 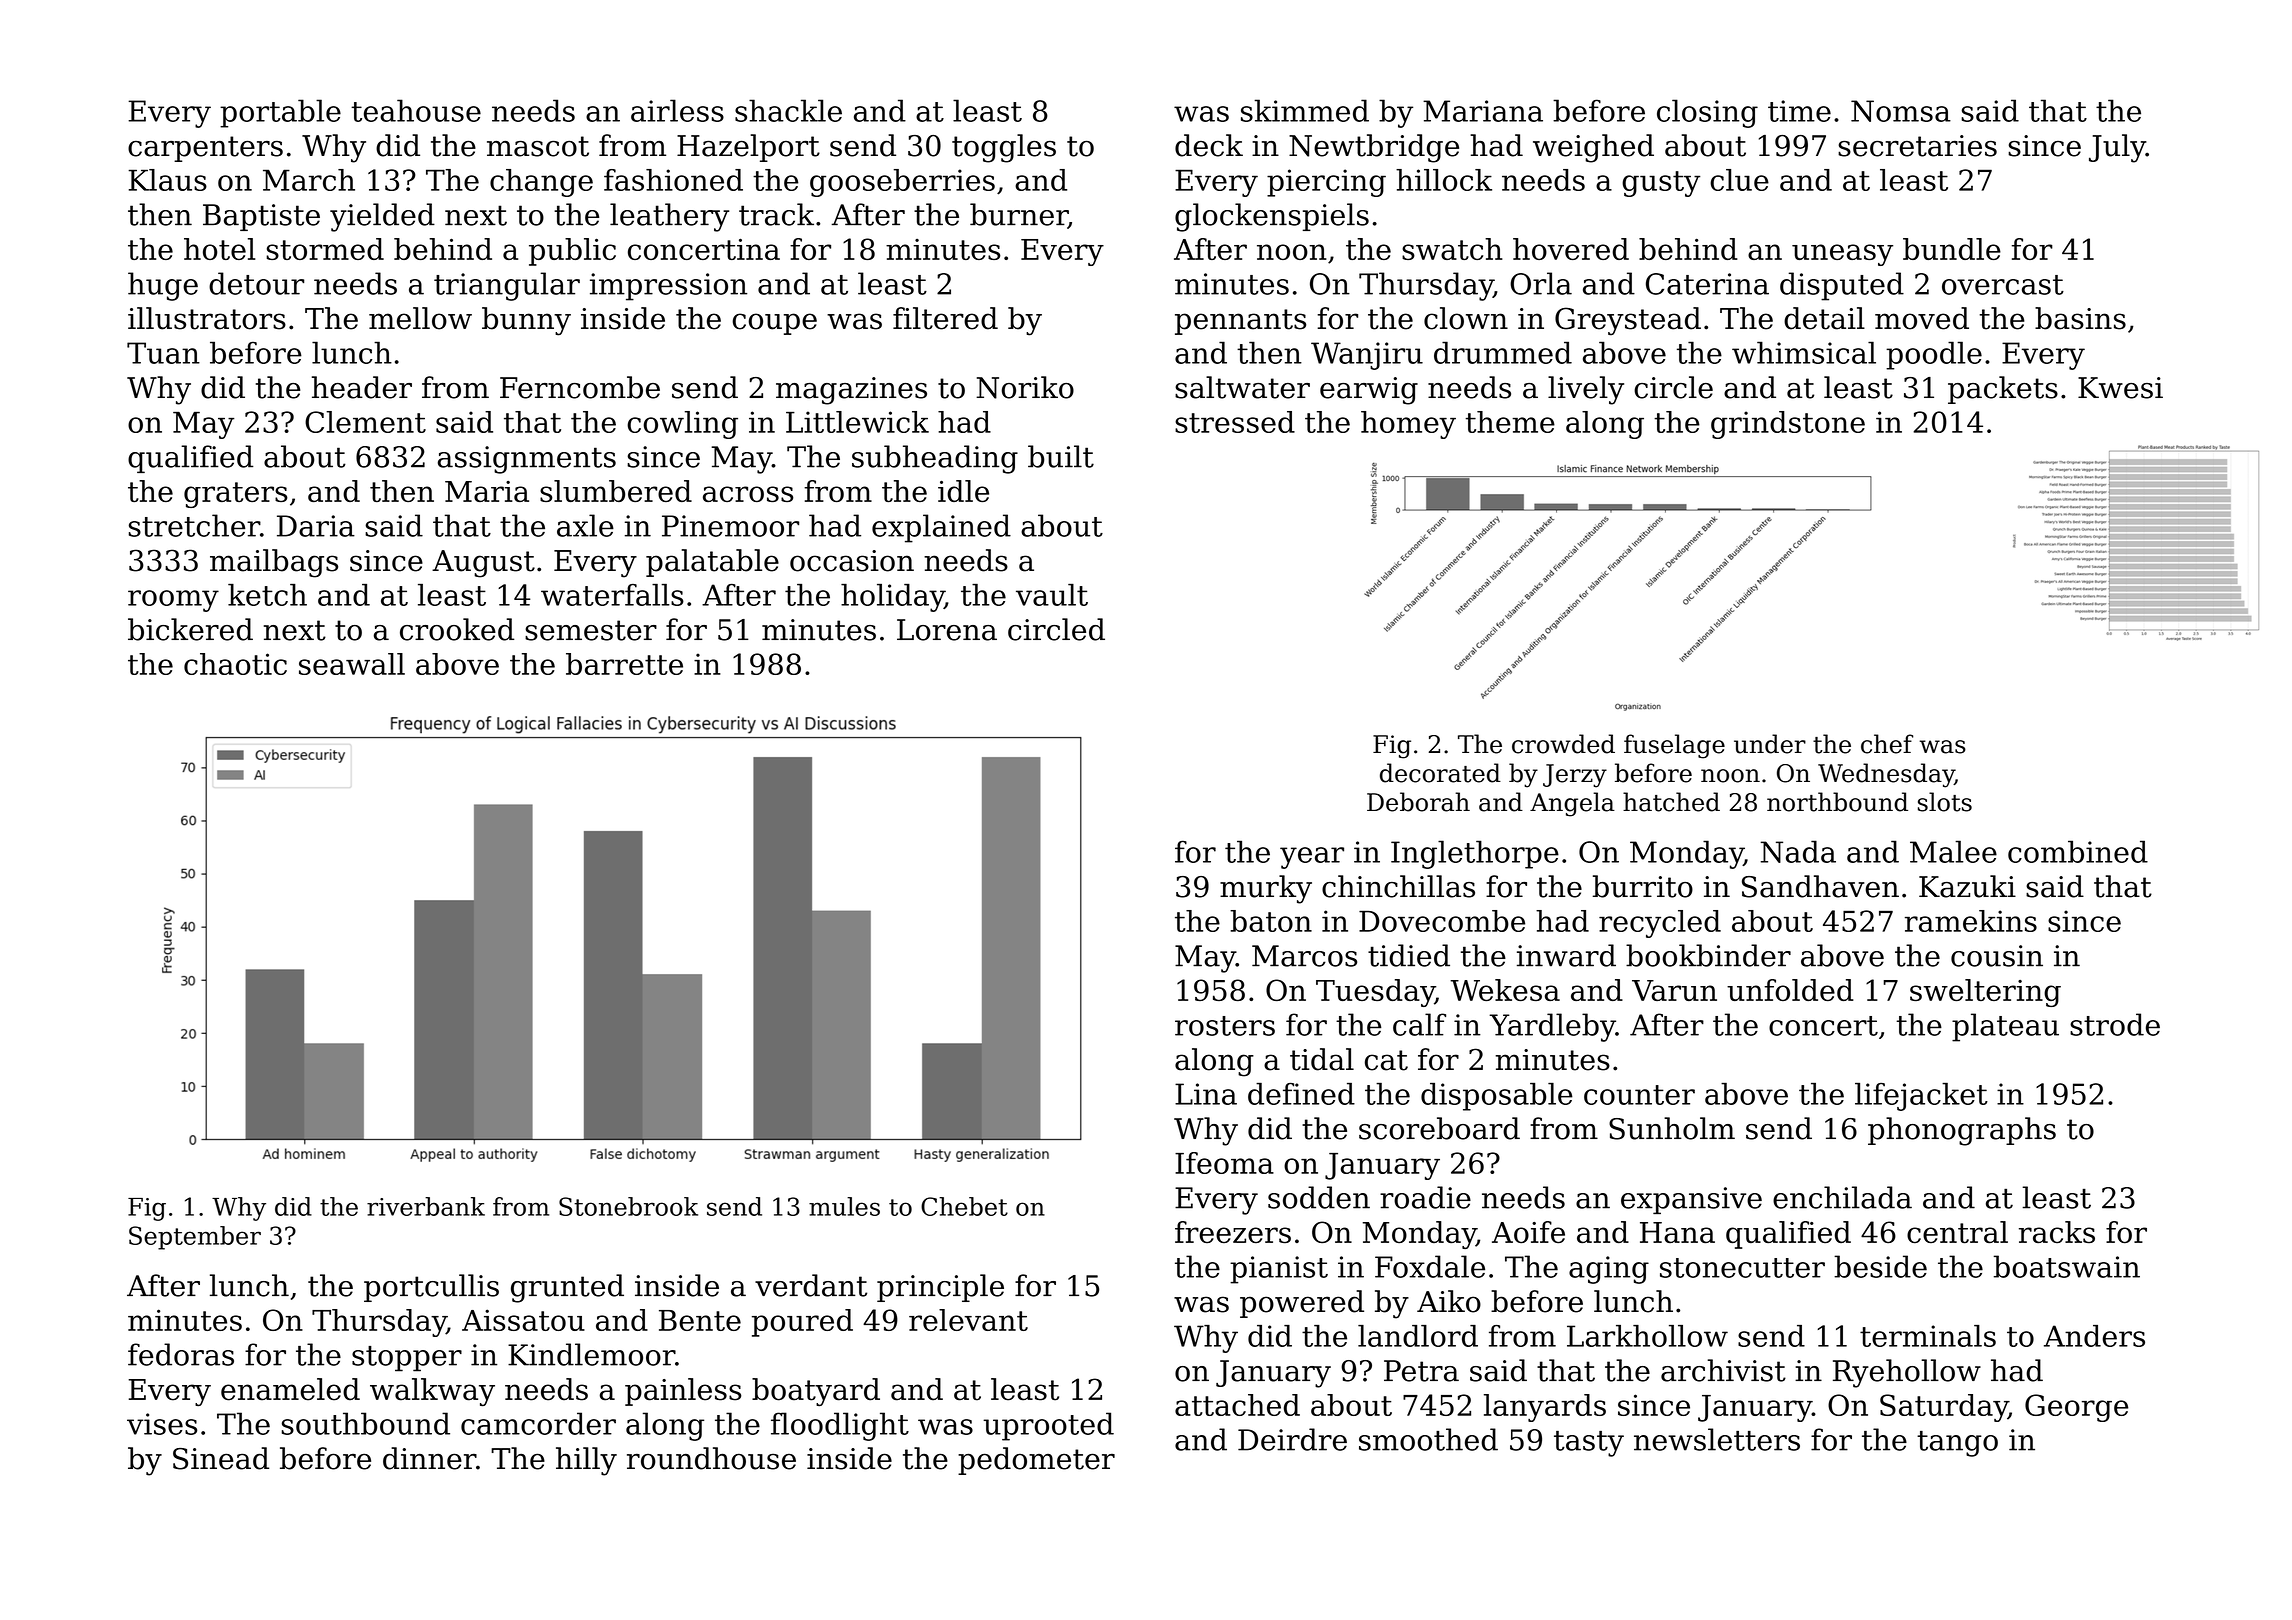 I want to click on Deirdre, so click(x=1292, y=1439).
